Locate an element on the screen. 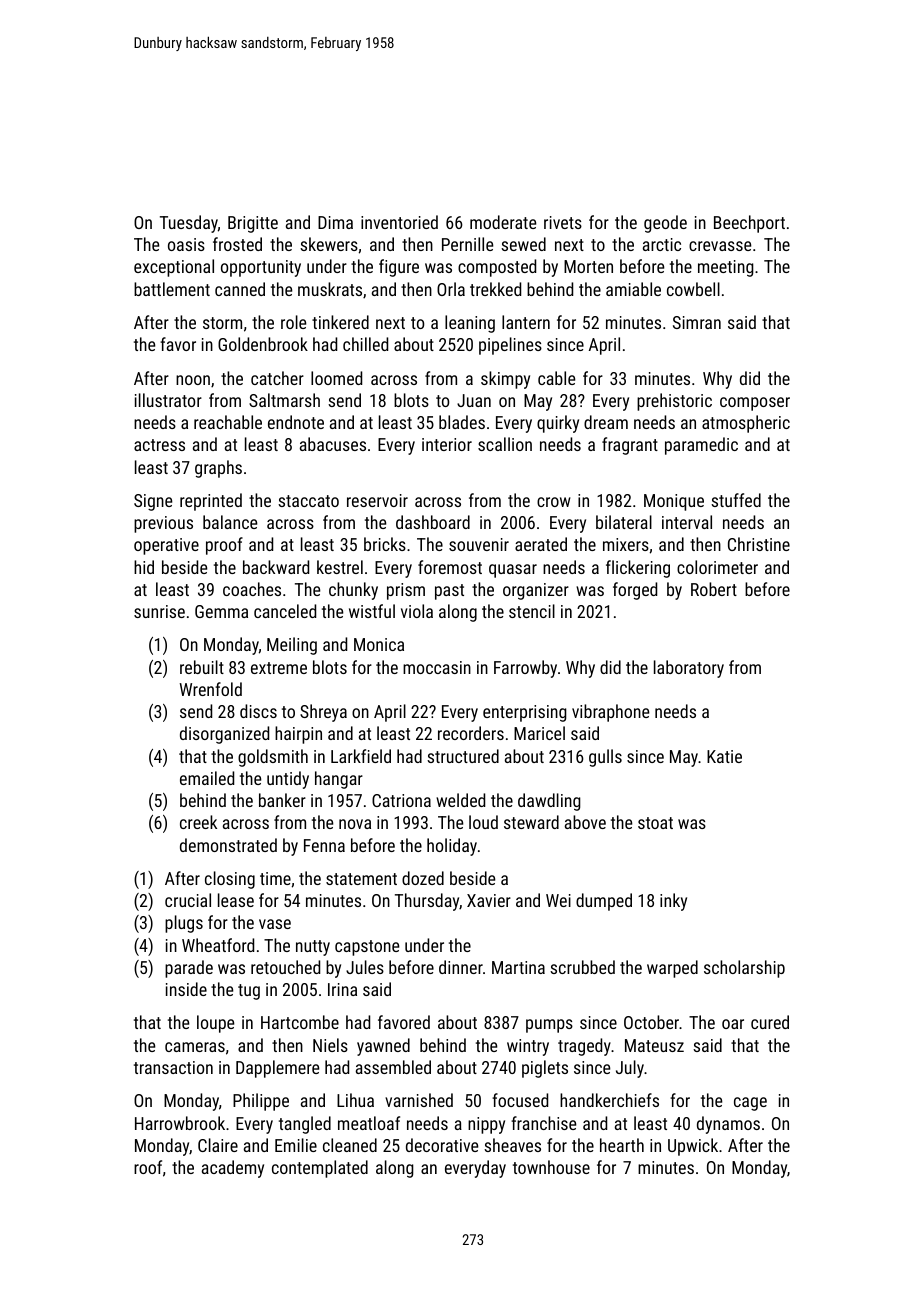 Image resolution: width=924 pixels, height=1314 pixels. moderate is located at coordinates (503, 222).
